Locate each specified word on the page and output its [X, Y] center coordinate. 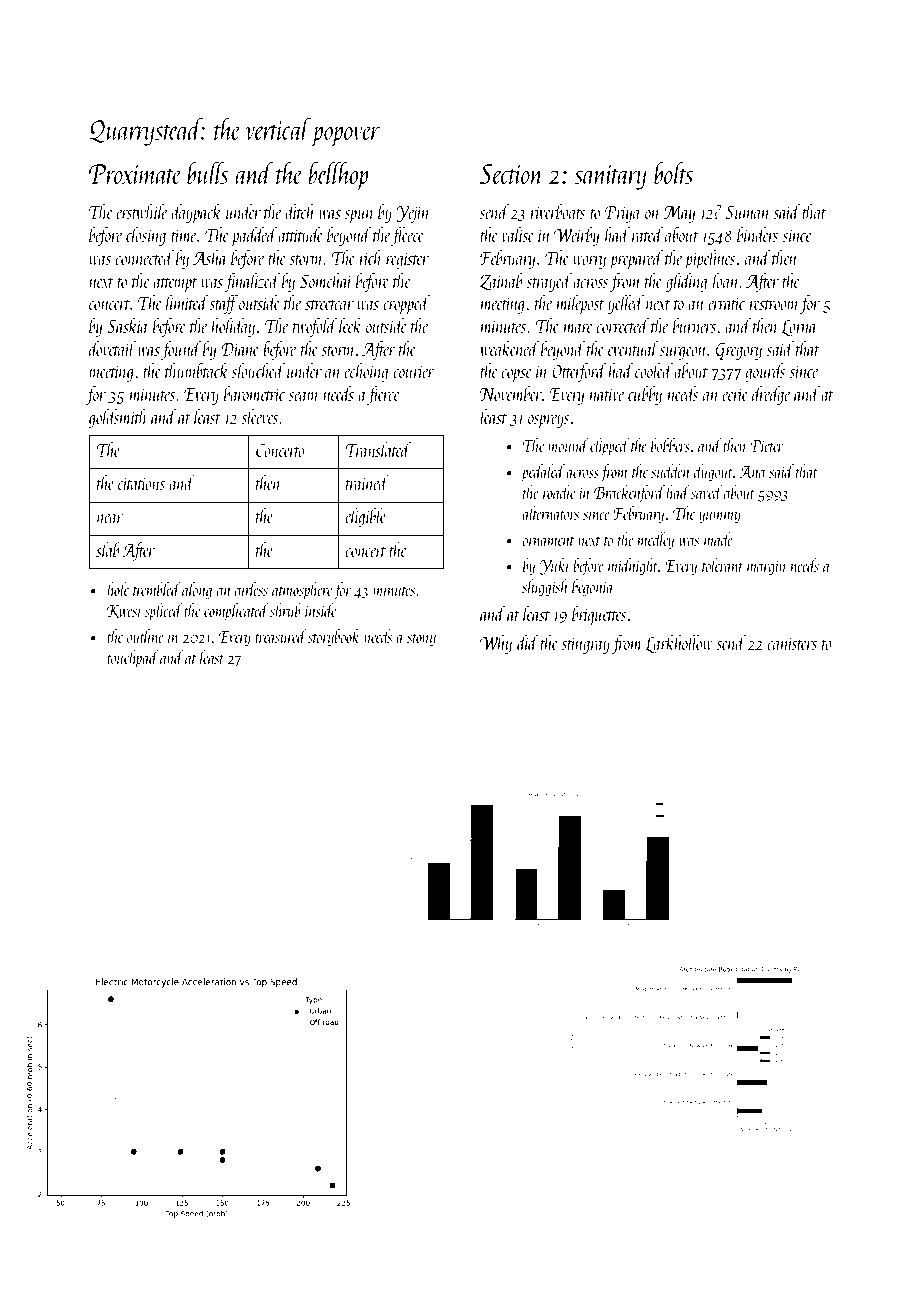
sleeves [259, 416]
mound [568, 445]
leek [350, 325]
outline [145, 636]
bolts [673, 172]
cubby [645, 395]
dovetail [112, 348]
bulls [208, 172]
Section [512, 174]
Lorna [799, 328]
